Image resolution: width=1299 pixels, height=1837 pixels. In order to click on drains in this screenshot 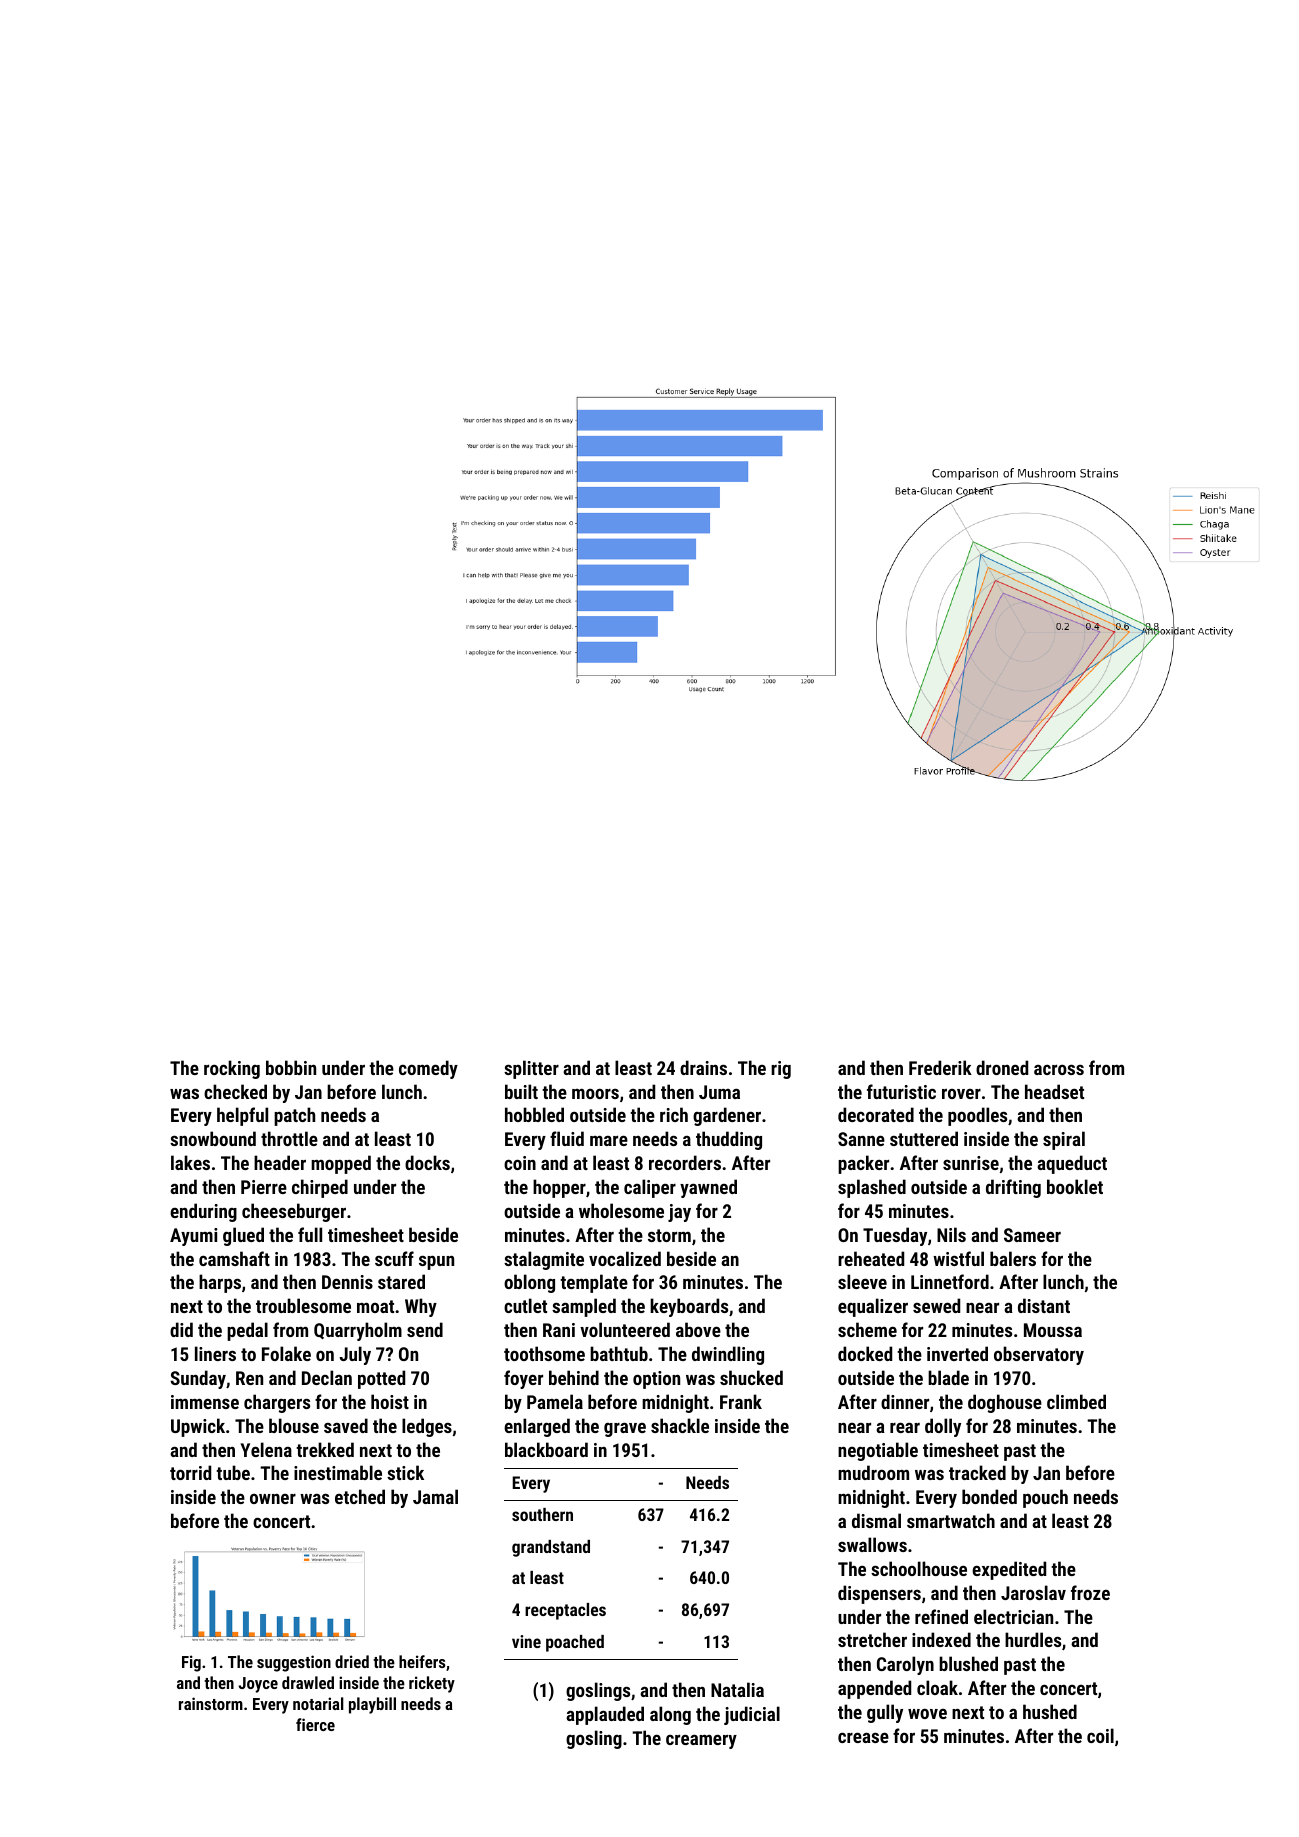, I will do `click(703, 1067)`.
